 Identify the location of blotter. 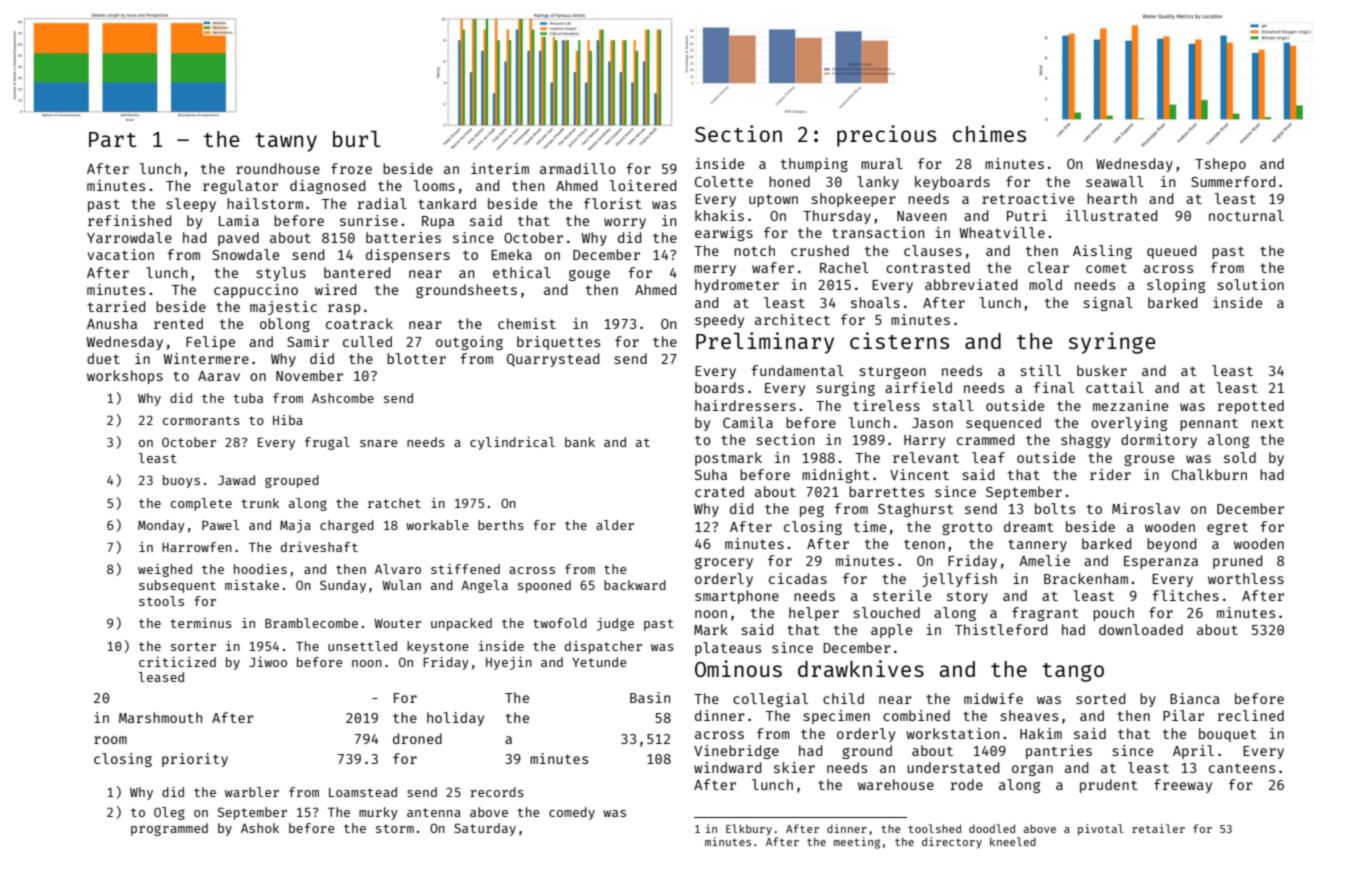
(416, 358).
